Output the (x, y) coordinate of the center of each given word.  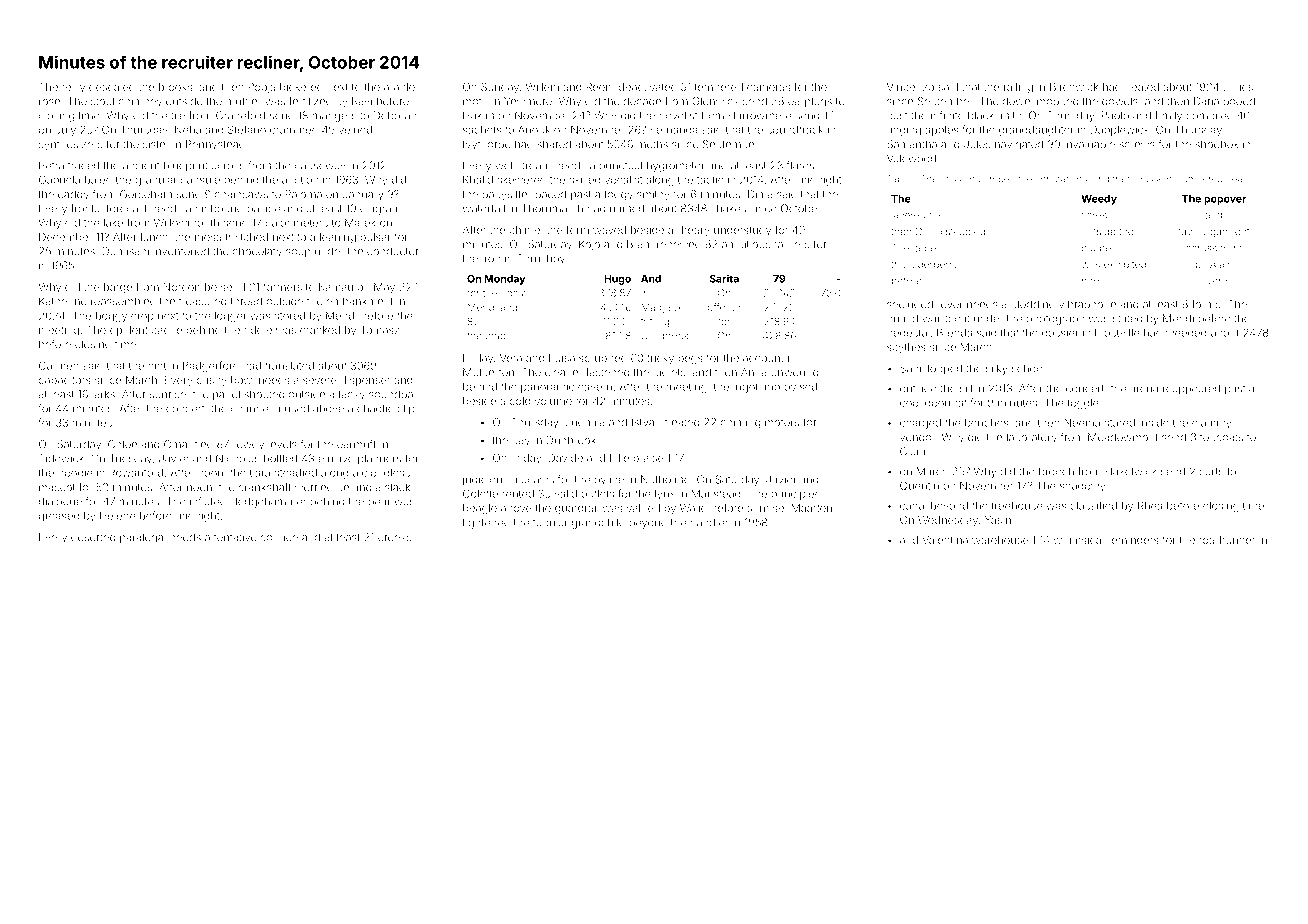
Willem (542, 87)
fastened (607, 372)
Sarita (724, 278)
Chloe (122, 444)
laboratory (1032, 438)
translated (289, 366)
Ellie (619, 458)
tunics (1238, 87)
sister (156, 144)
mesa (208, 238)
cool (910, 403)
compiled (1209, 116)
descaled (112, 87)
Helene (118, 516)
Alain (1221, 264)
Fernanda (674, 129)
